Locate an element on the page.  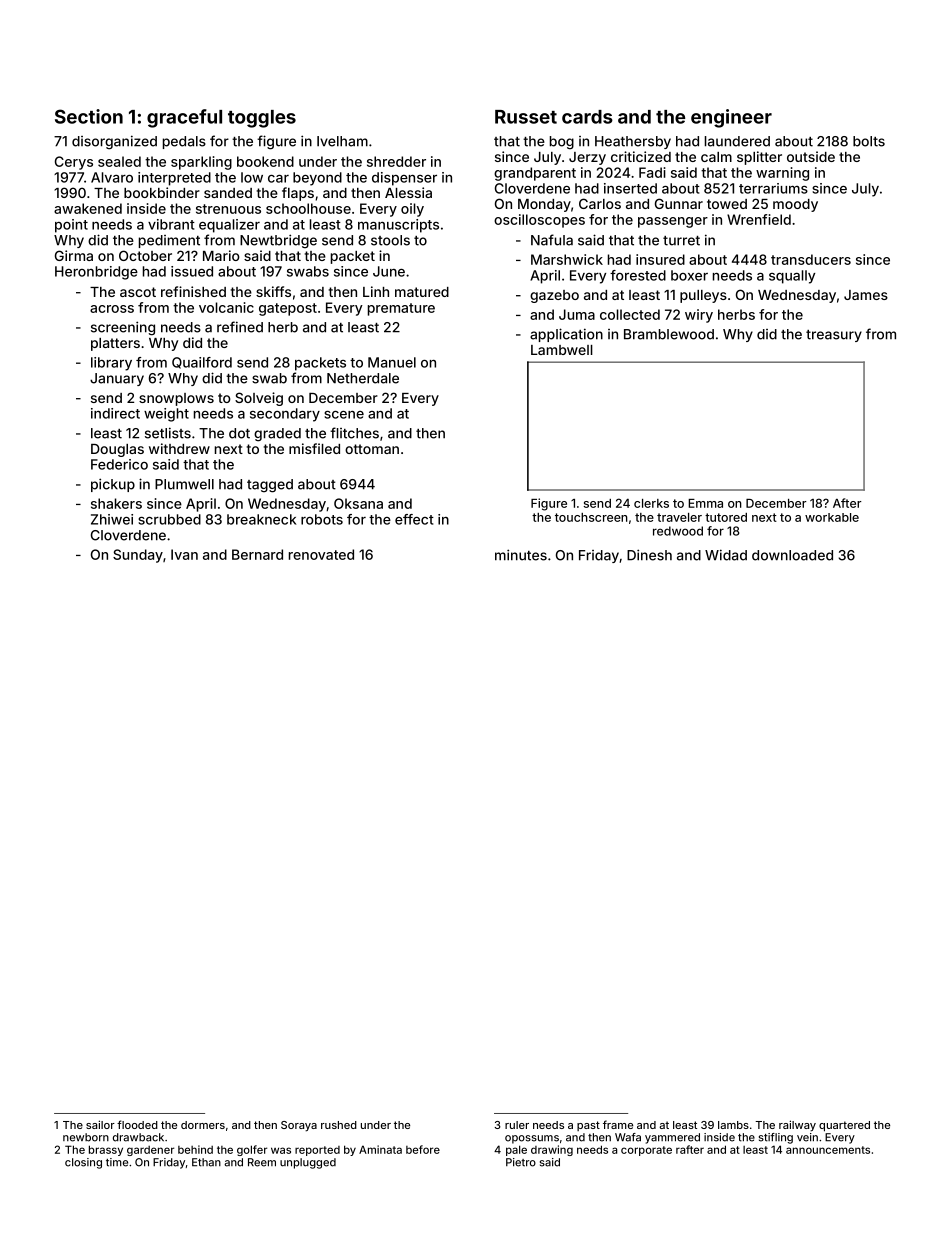
Sunday is located at coordinates (138, 556).
